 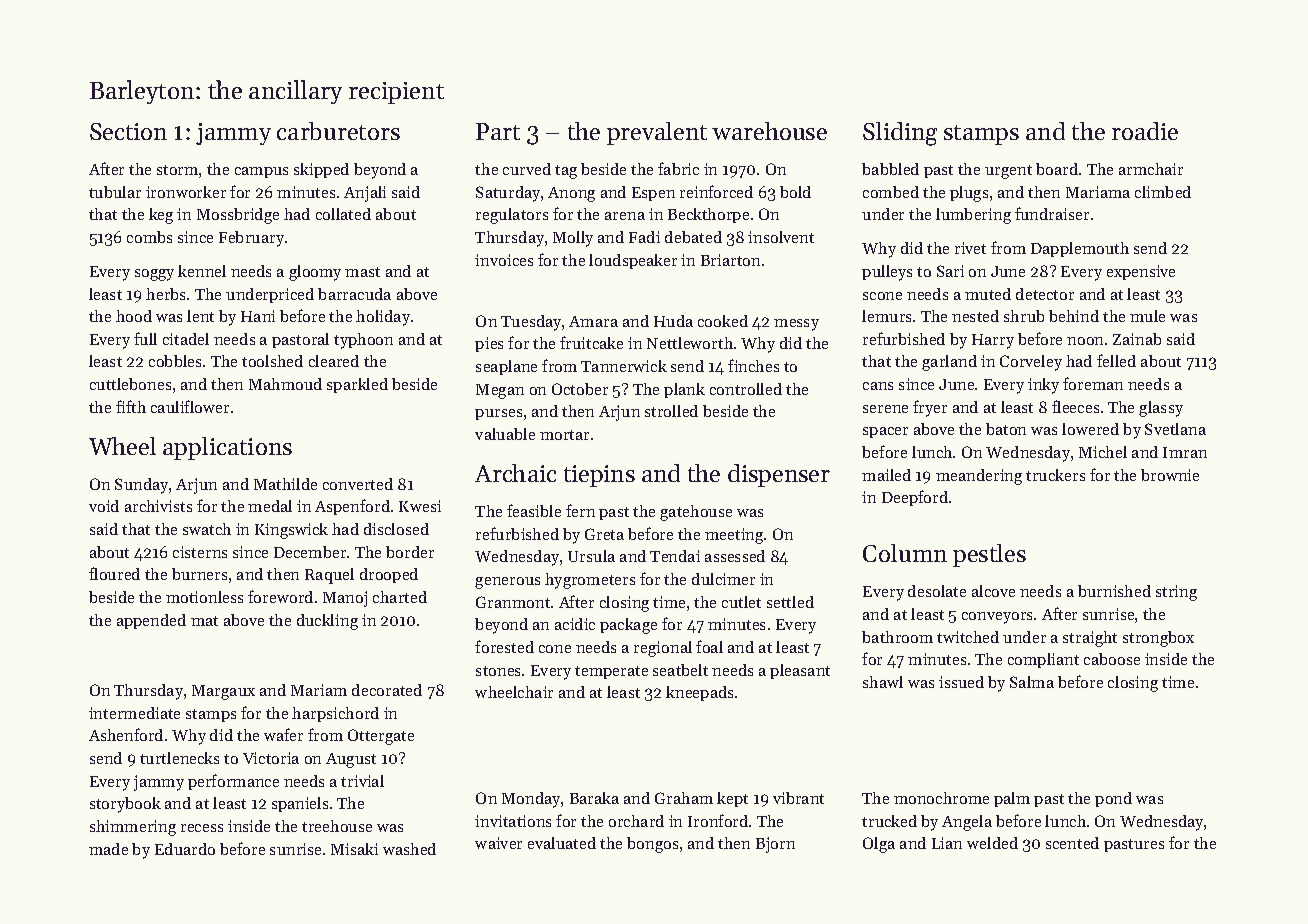 I want to click on string, so click(x=1176, y=593).
